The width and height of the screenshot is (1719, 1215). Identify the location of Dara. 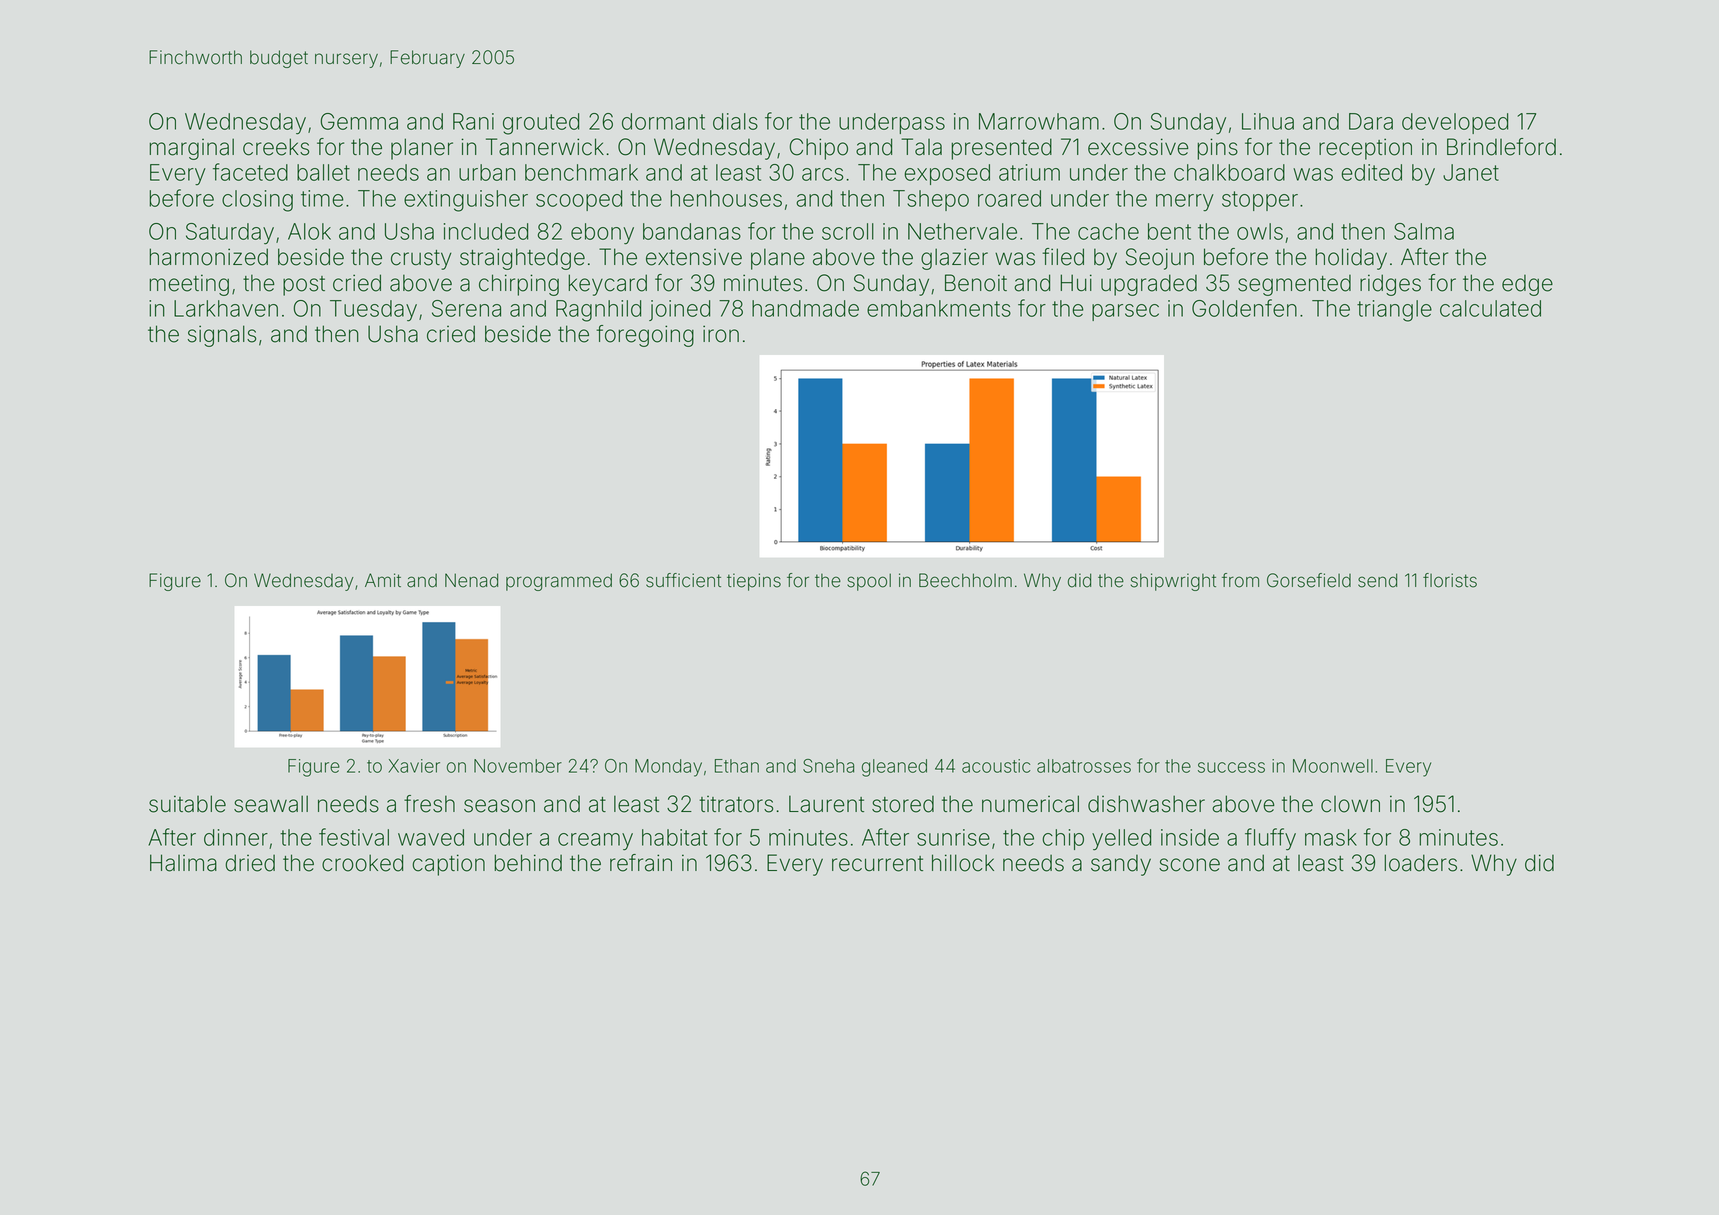
(1371, 121).
